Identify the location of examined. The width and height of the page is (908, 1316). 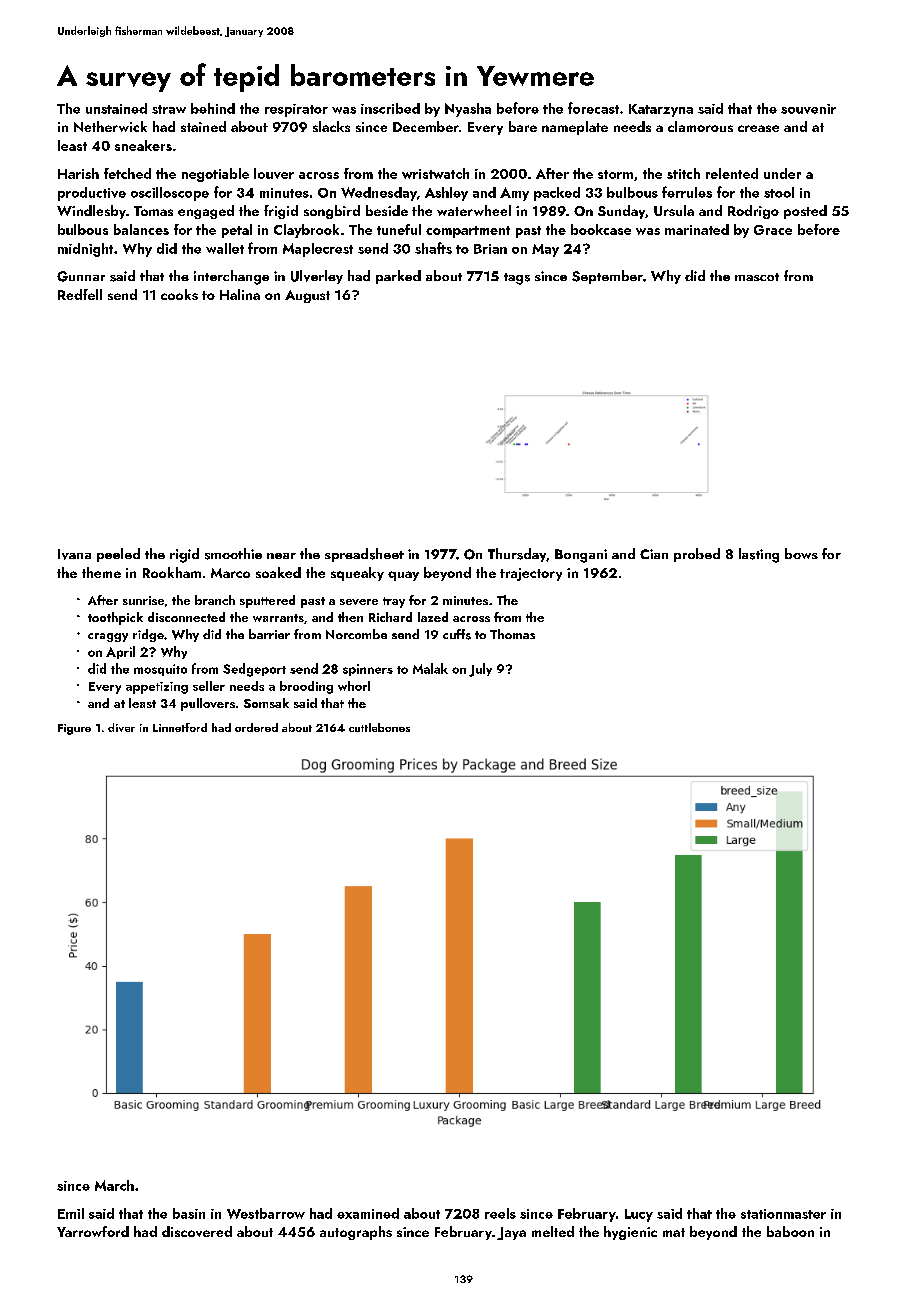
(368, 1213).
